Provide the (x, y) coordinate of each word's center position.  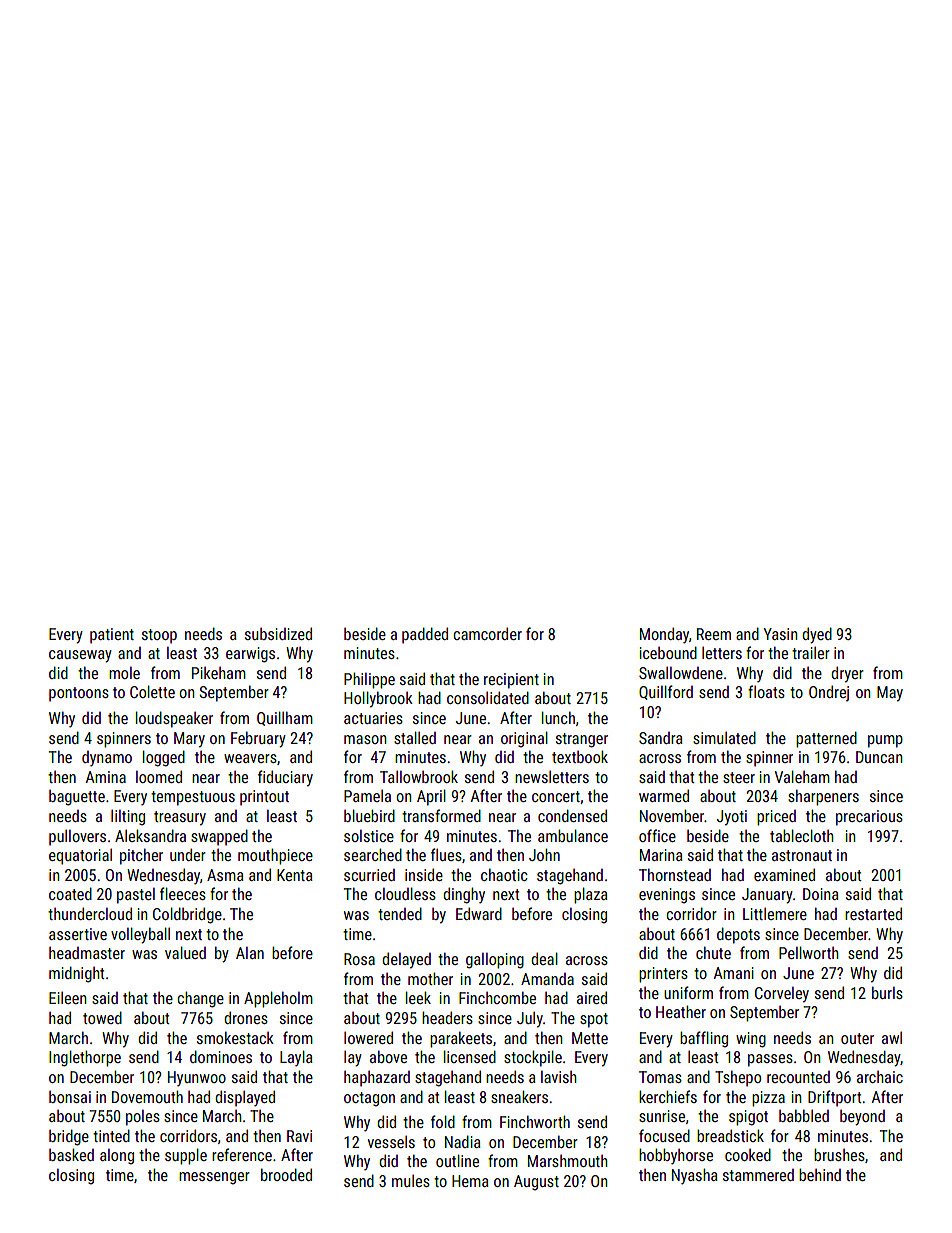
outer (857, 1038)
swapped (219, 837)
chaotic (504, 874)
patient (112, 636)
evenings (667, 896)
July (530, 1020)
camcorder (487, 633)
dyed (817, 635)
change (200, 999)
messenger (214, 1178)
